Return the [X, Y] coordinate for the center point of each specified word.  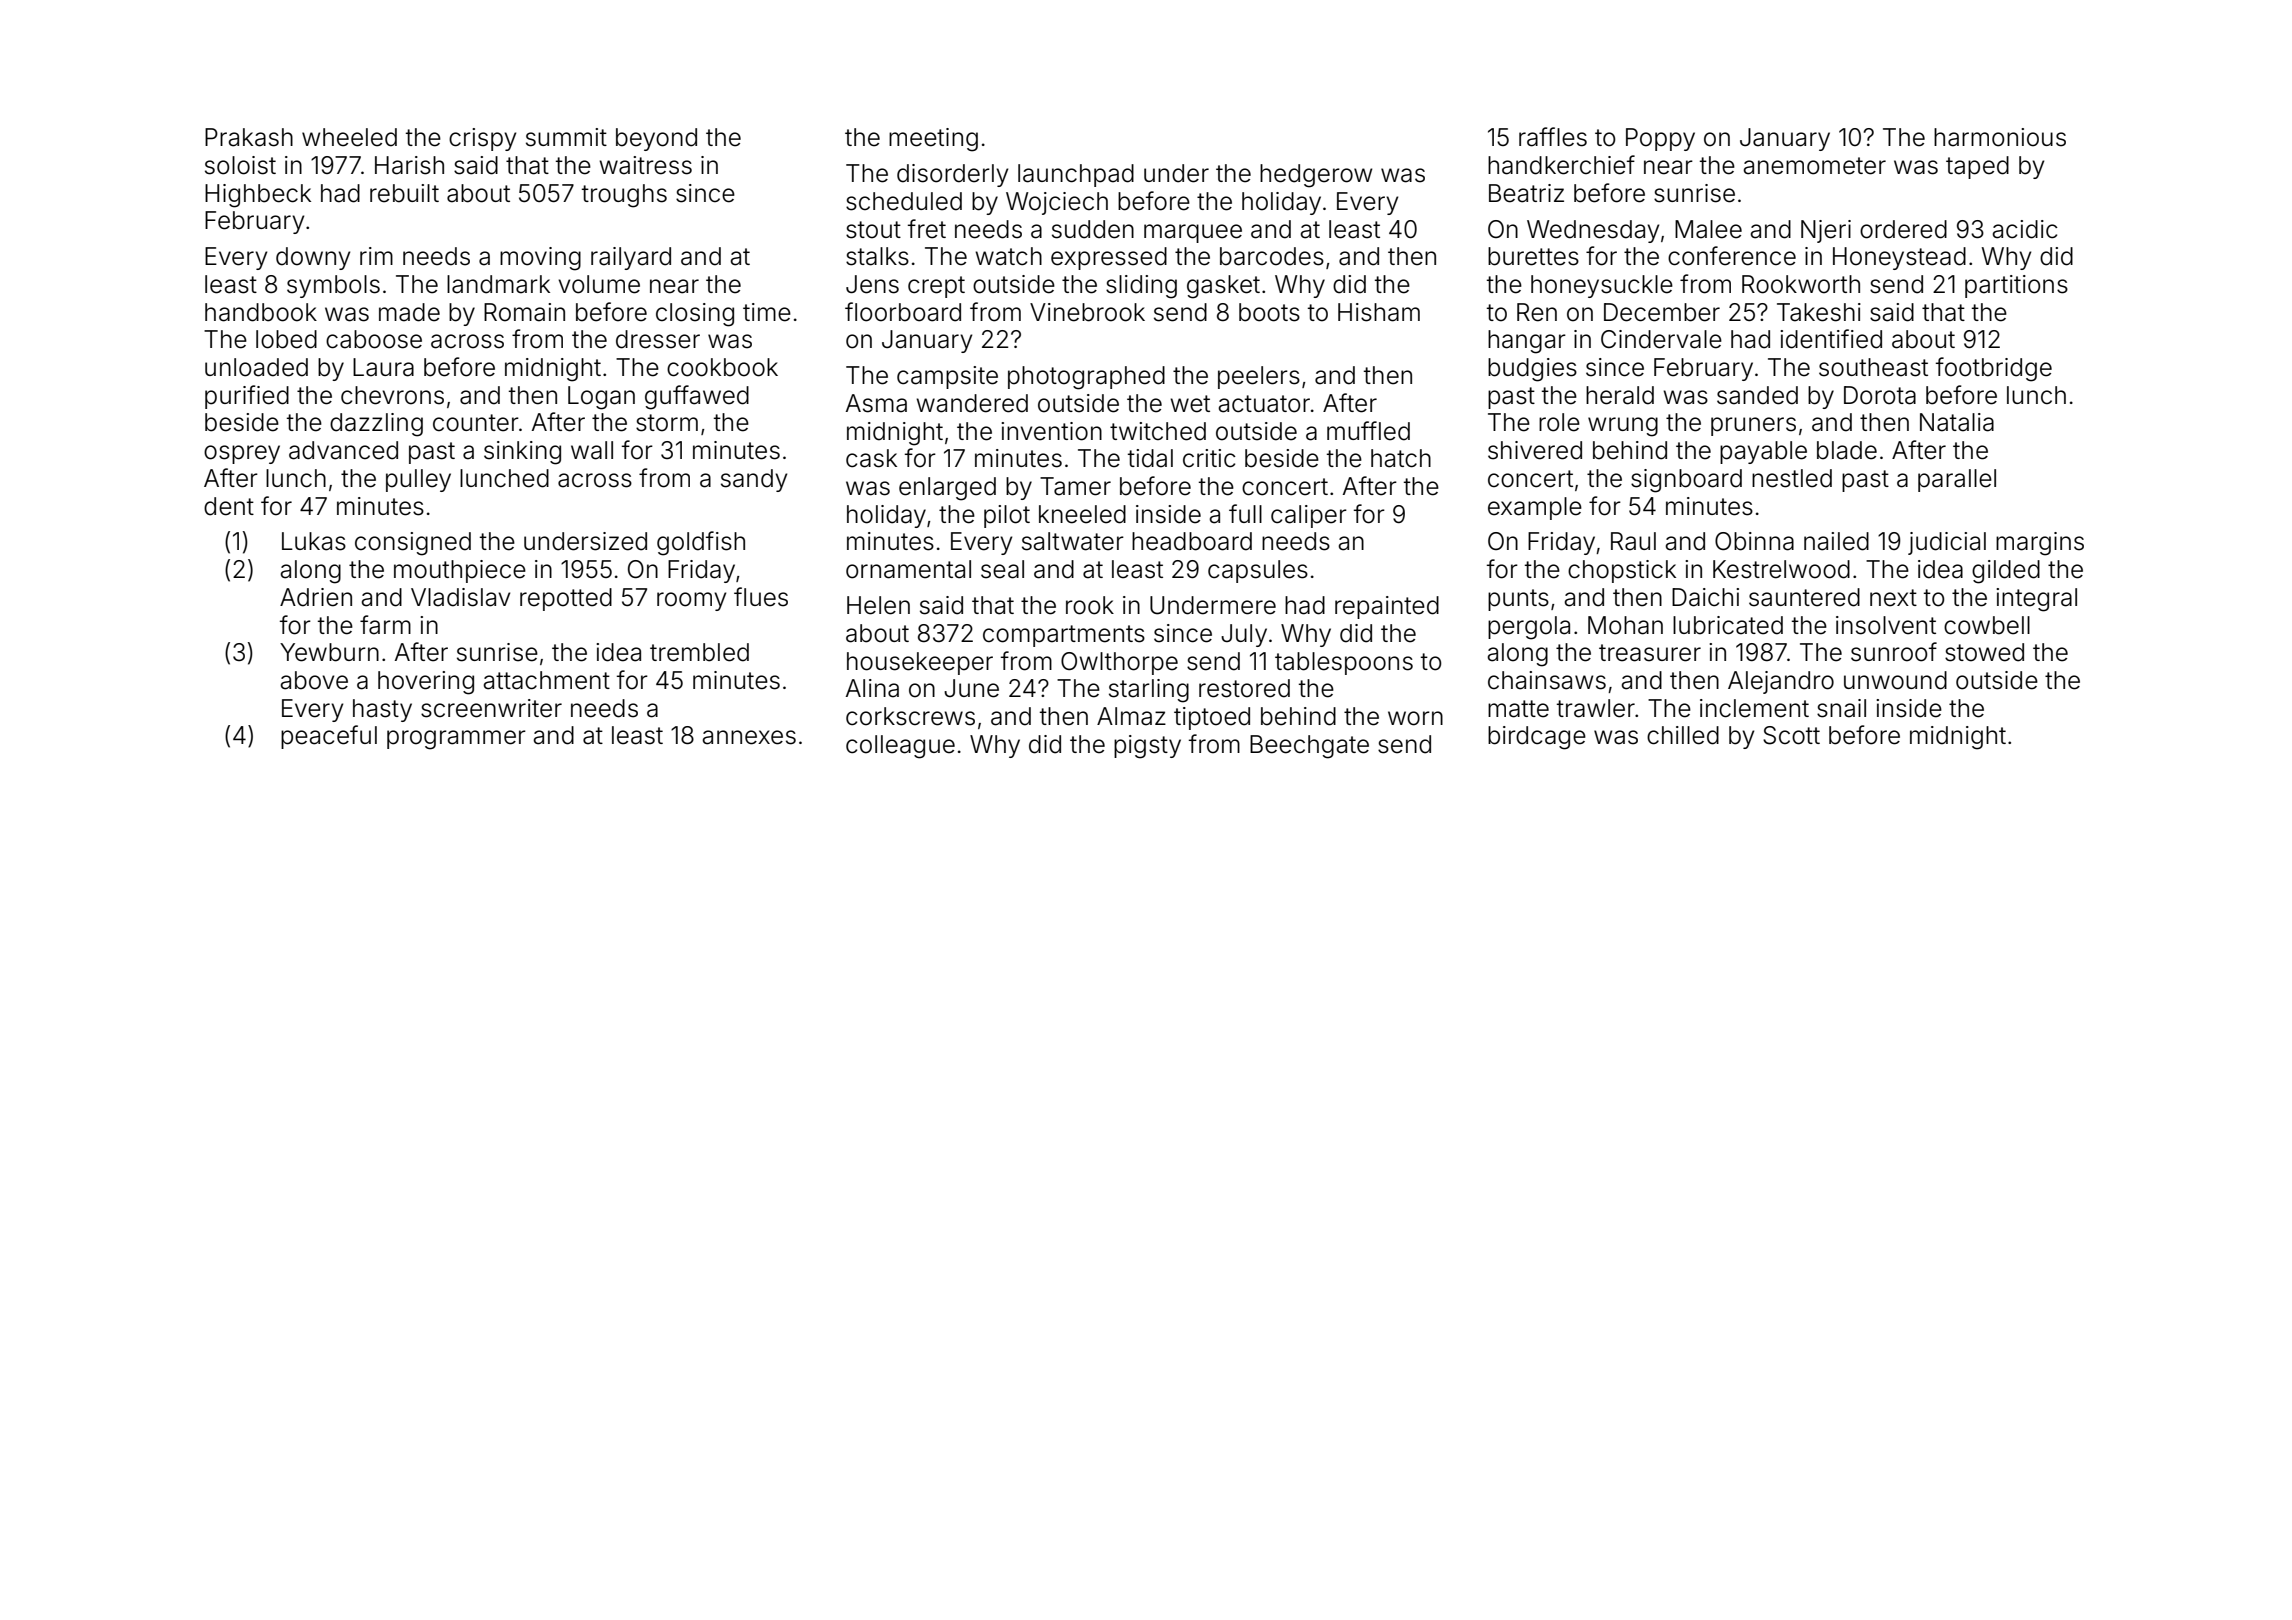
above [314, 680]
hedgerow [1316, 176]
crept [936, 287]
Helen [878, 605]
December [1662, 312]
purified [247, 397]
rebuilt [404, 193]
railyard [631, 258]
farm [385, 625]
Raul [1633, 541]
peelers [1259, 377]
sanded [1757, 395]
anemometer [1814, 166]
